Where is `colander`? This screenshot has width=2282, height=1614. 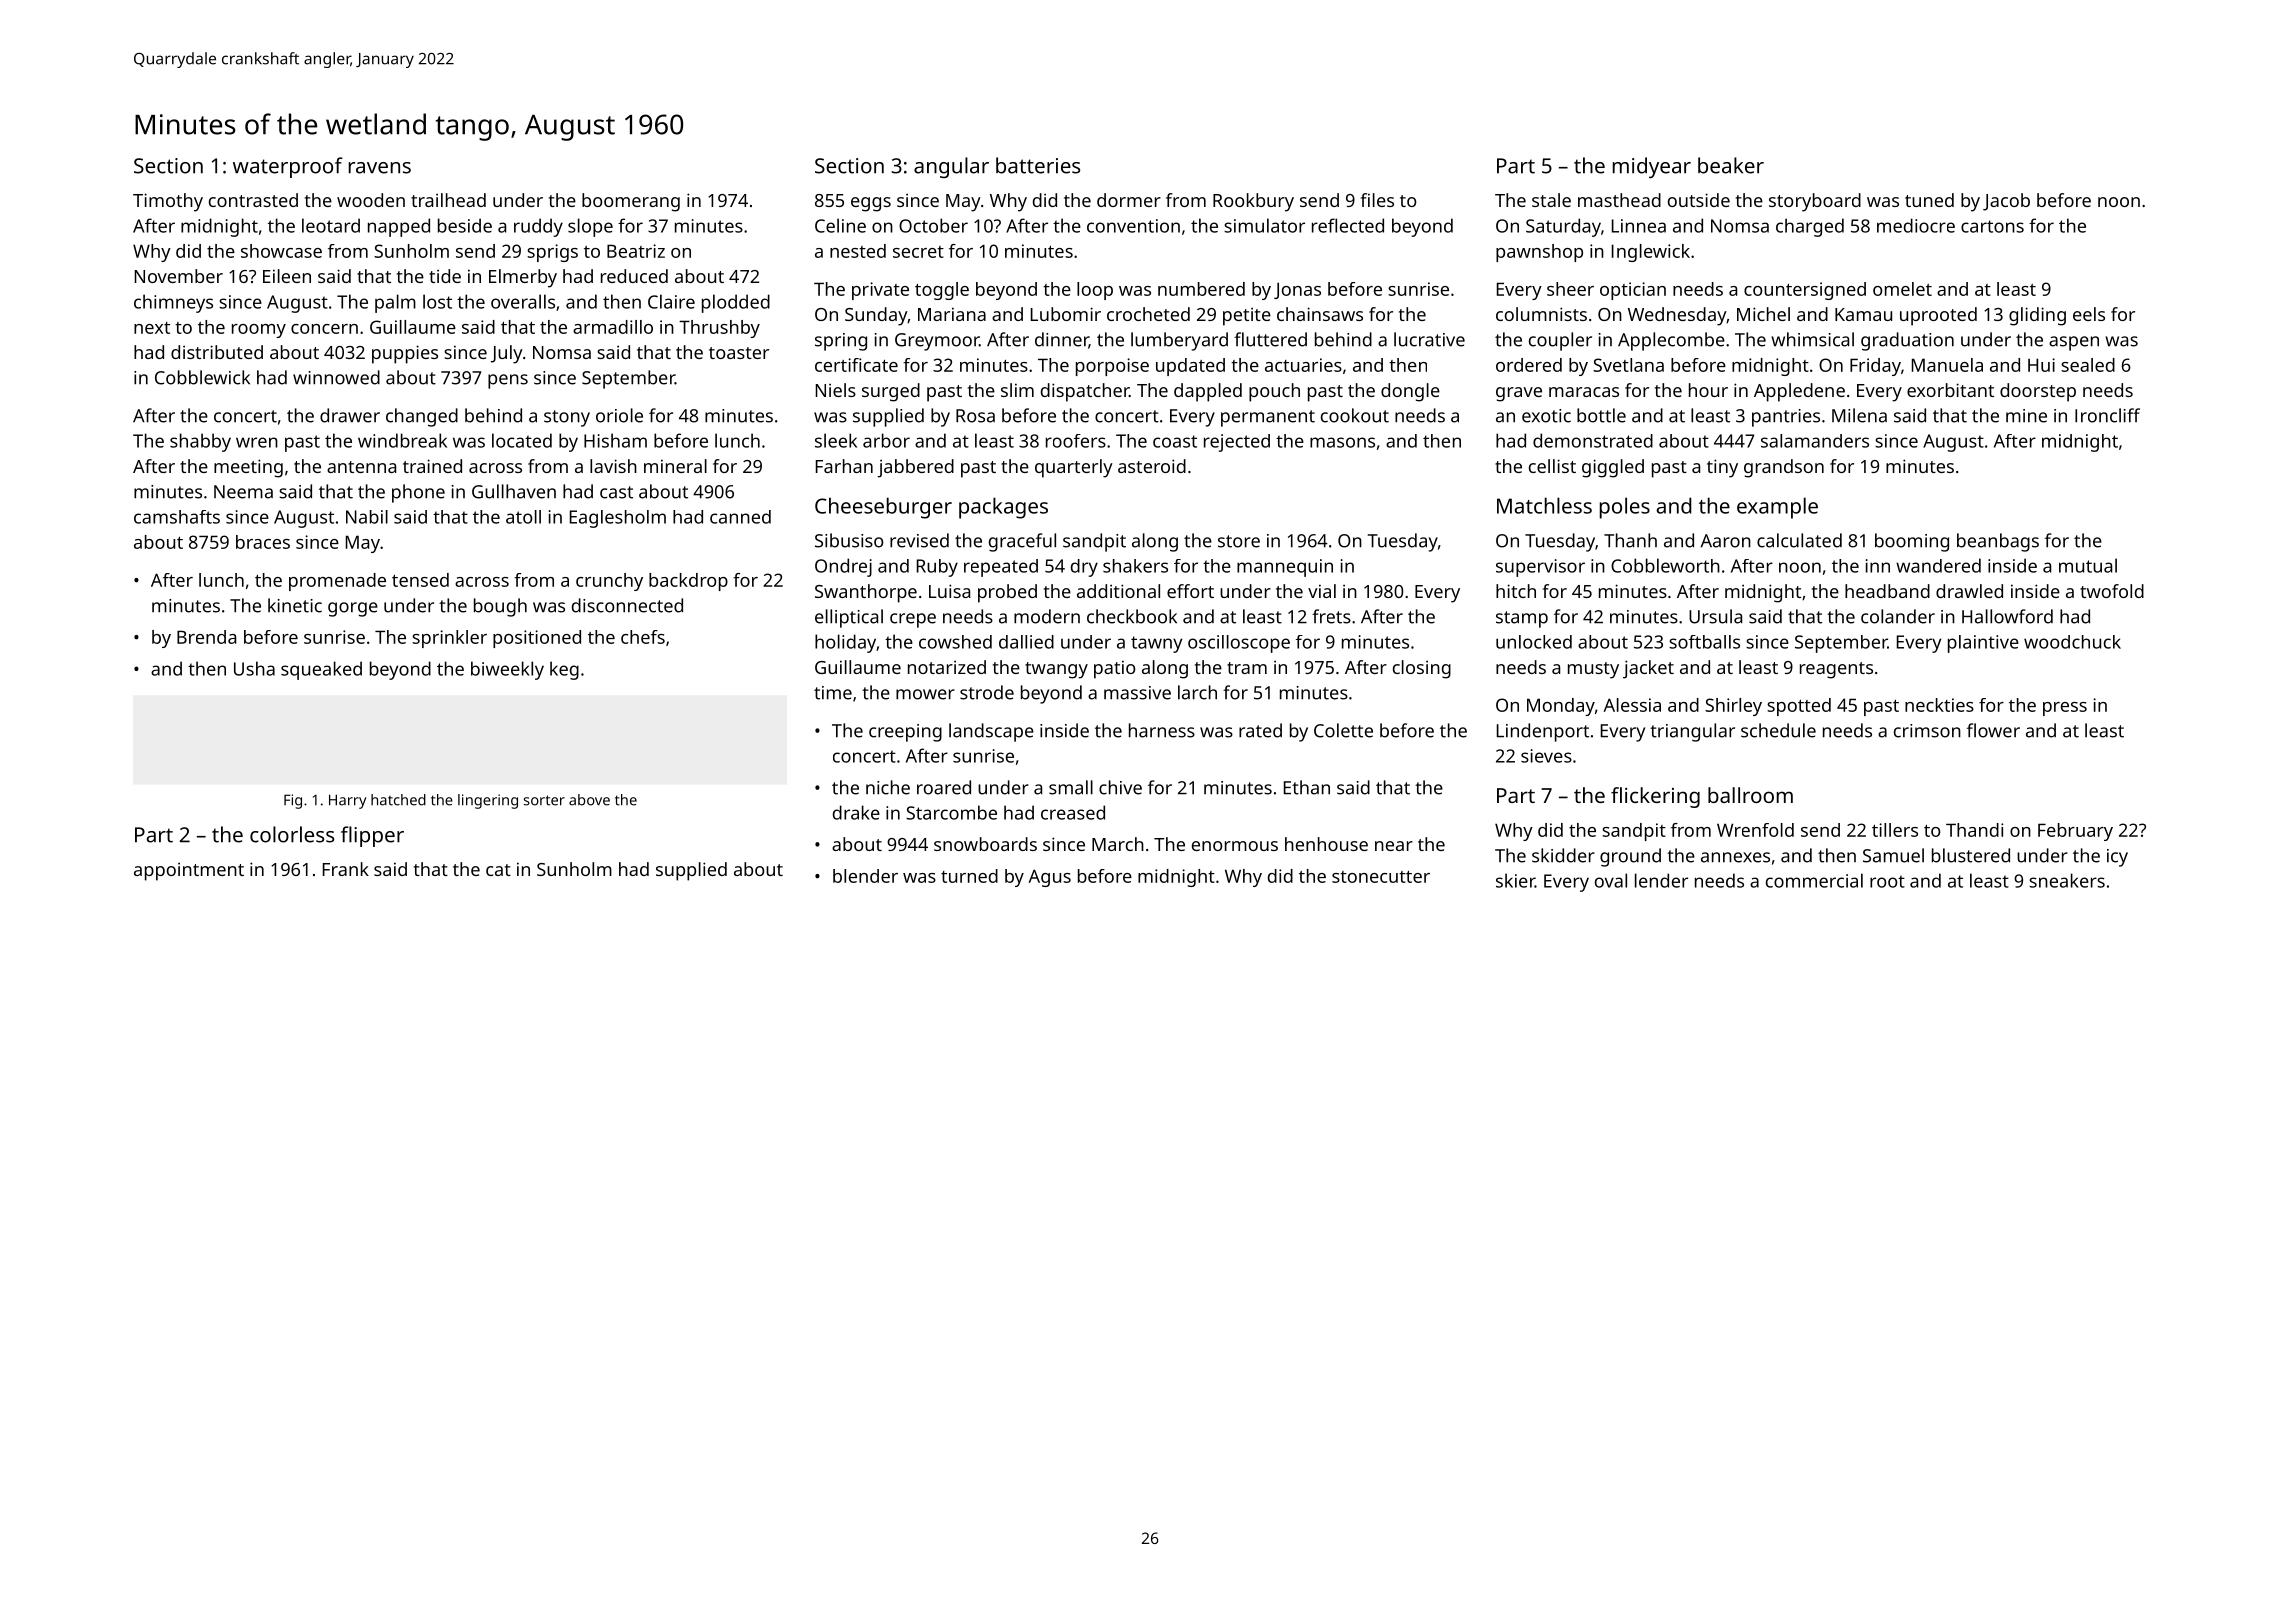 colander is located at coordinates (1898, 616).
